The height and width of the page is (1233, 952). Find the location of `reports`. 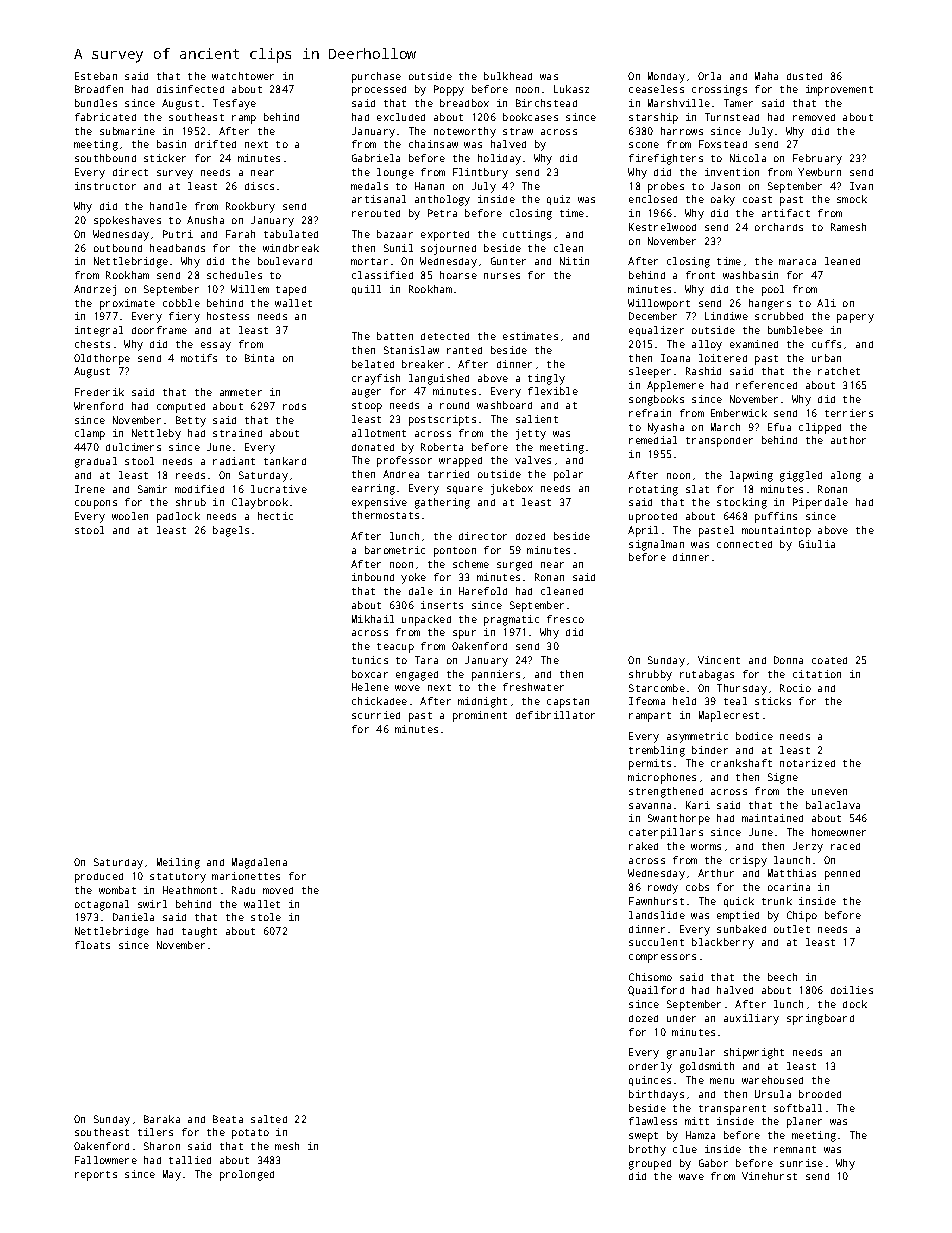

reports is located at coordinates (96, 1176).
